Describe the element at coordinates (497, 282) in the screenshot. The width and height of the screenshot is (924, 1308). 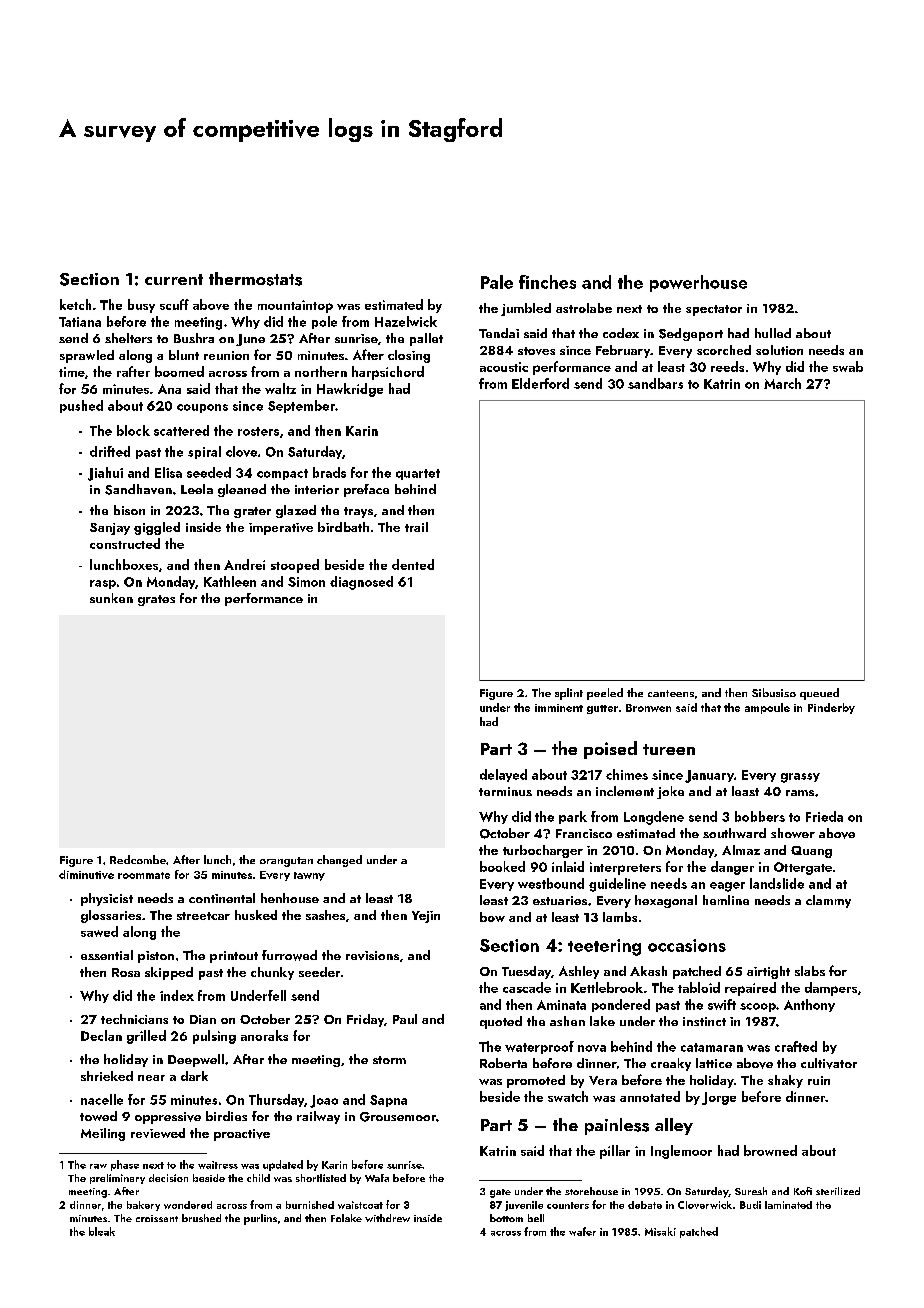
I see `Pale` at that location.
